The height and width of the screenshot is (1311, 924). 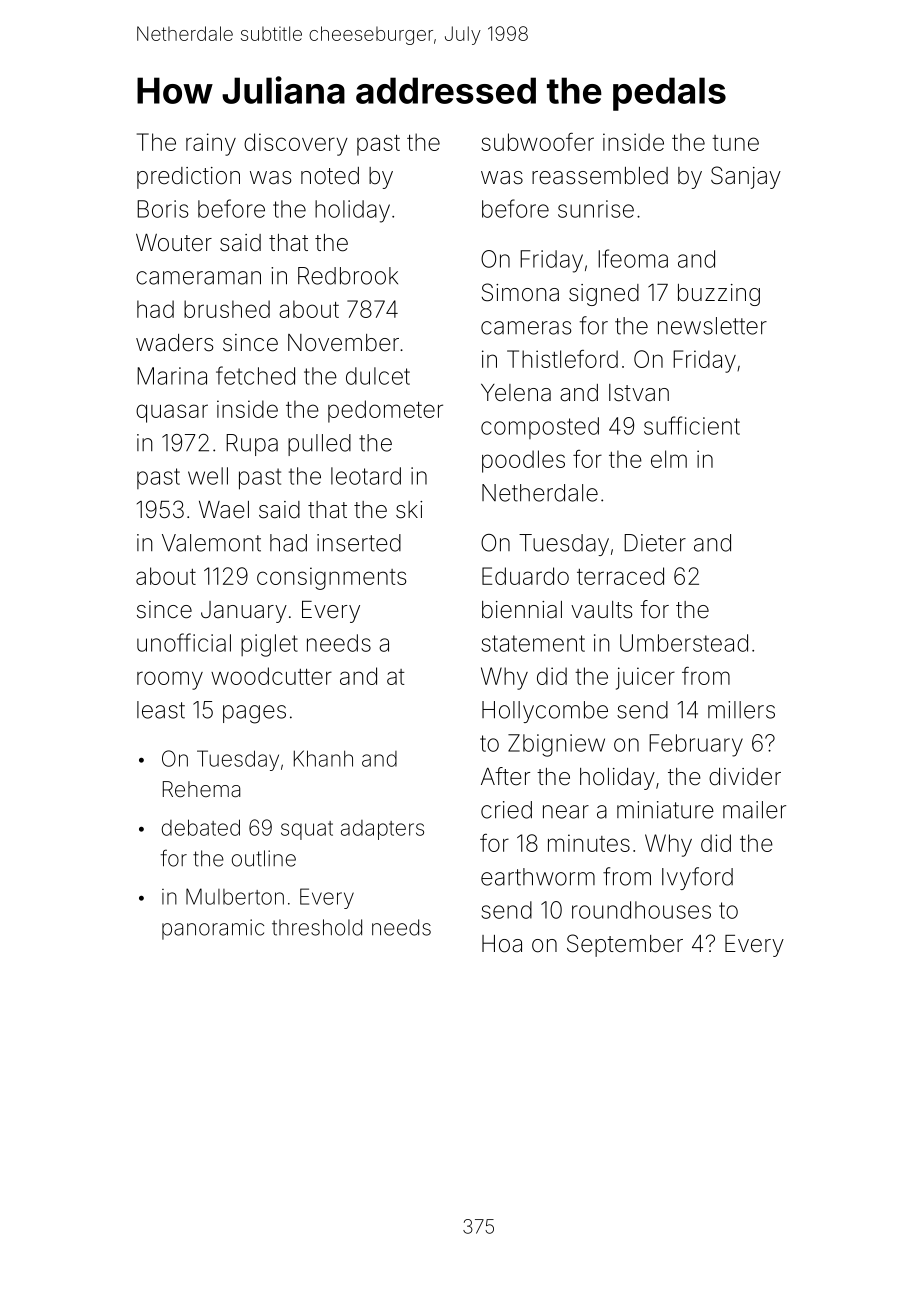 I want to click on poodles, so click(x=523, y=461).
